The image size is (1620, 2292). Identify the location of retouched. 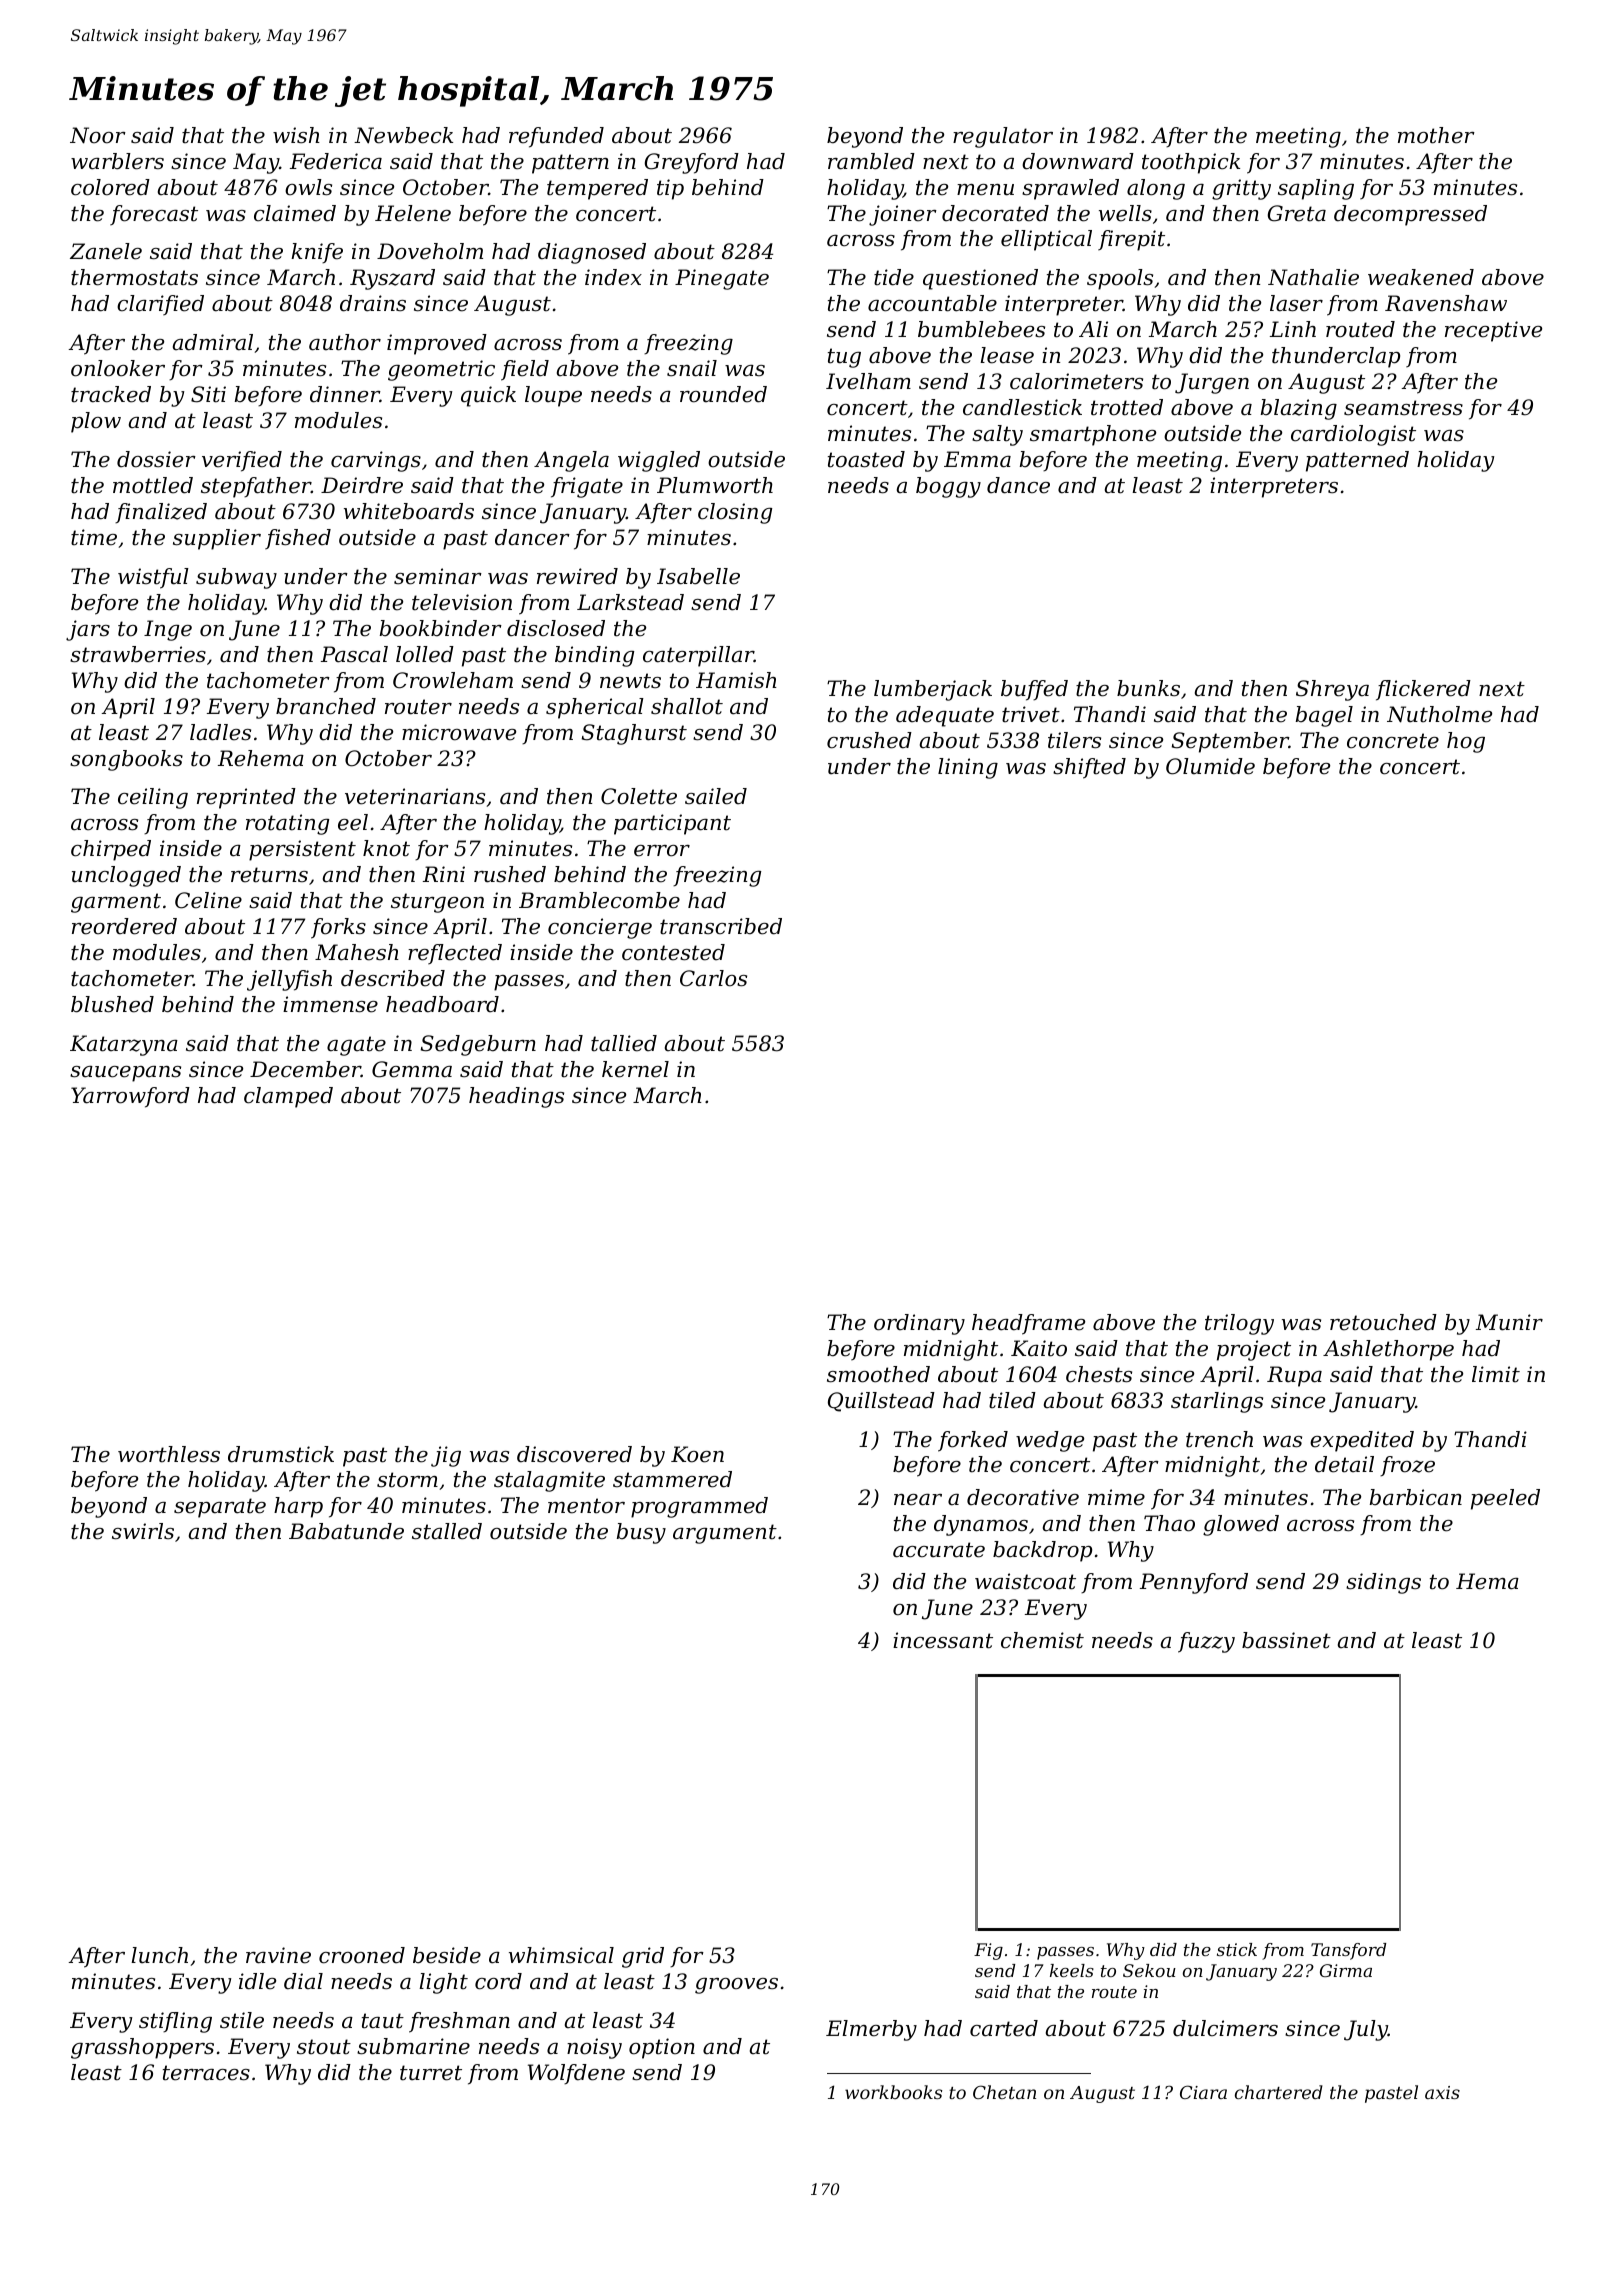
(1383, 1322).
